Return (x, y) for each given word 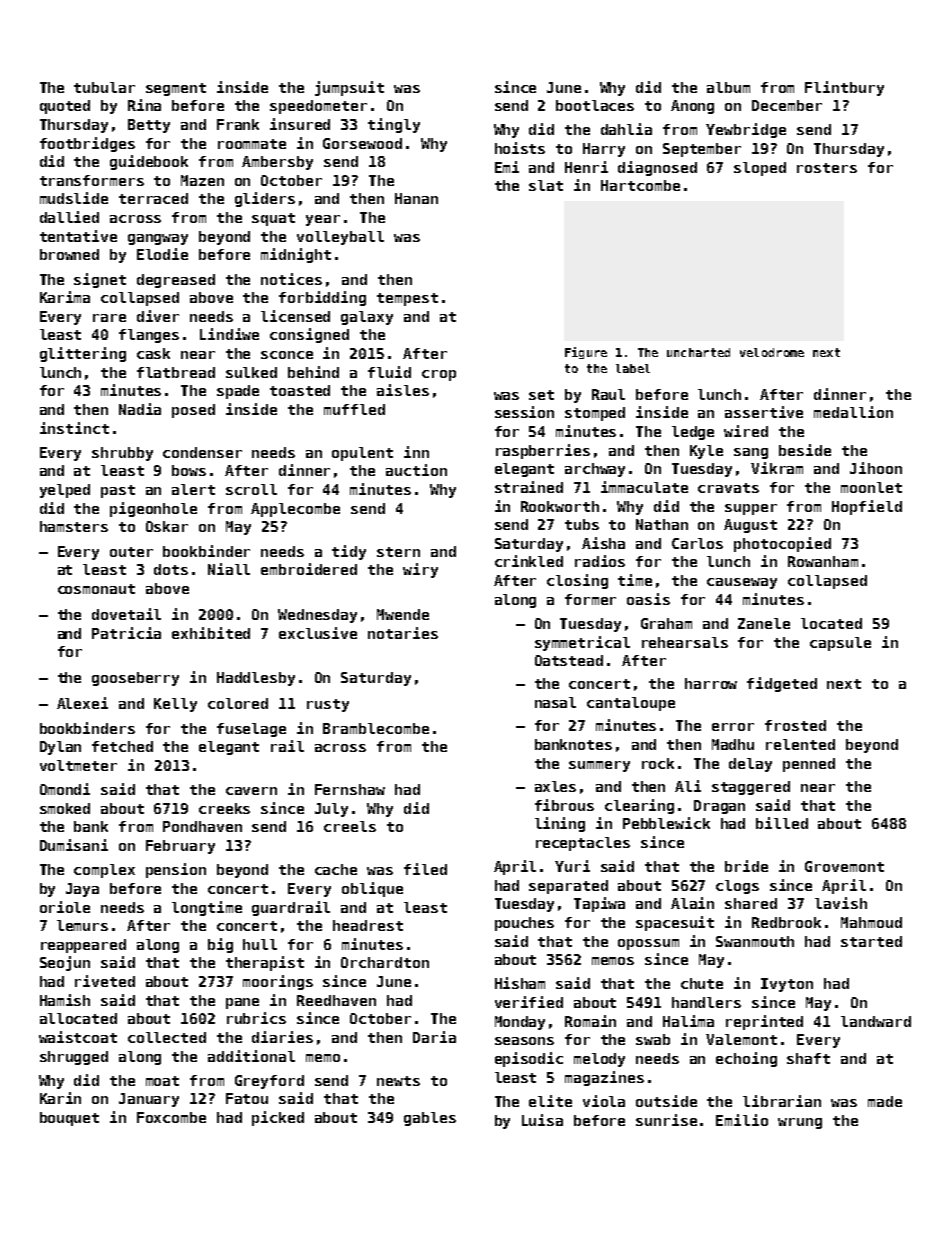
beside (805, 450)
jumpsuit (349, 88)
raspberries (543, 451)
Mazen (202, 180)
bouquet (69, 1119)
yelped (65, 491)
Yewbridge (746, 130)
